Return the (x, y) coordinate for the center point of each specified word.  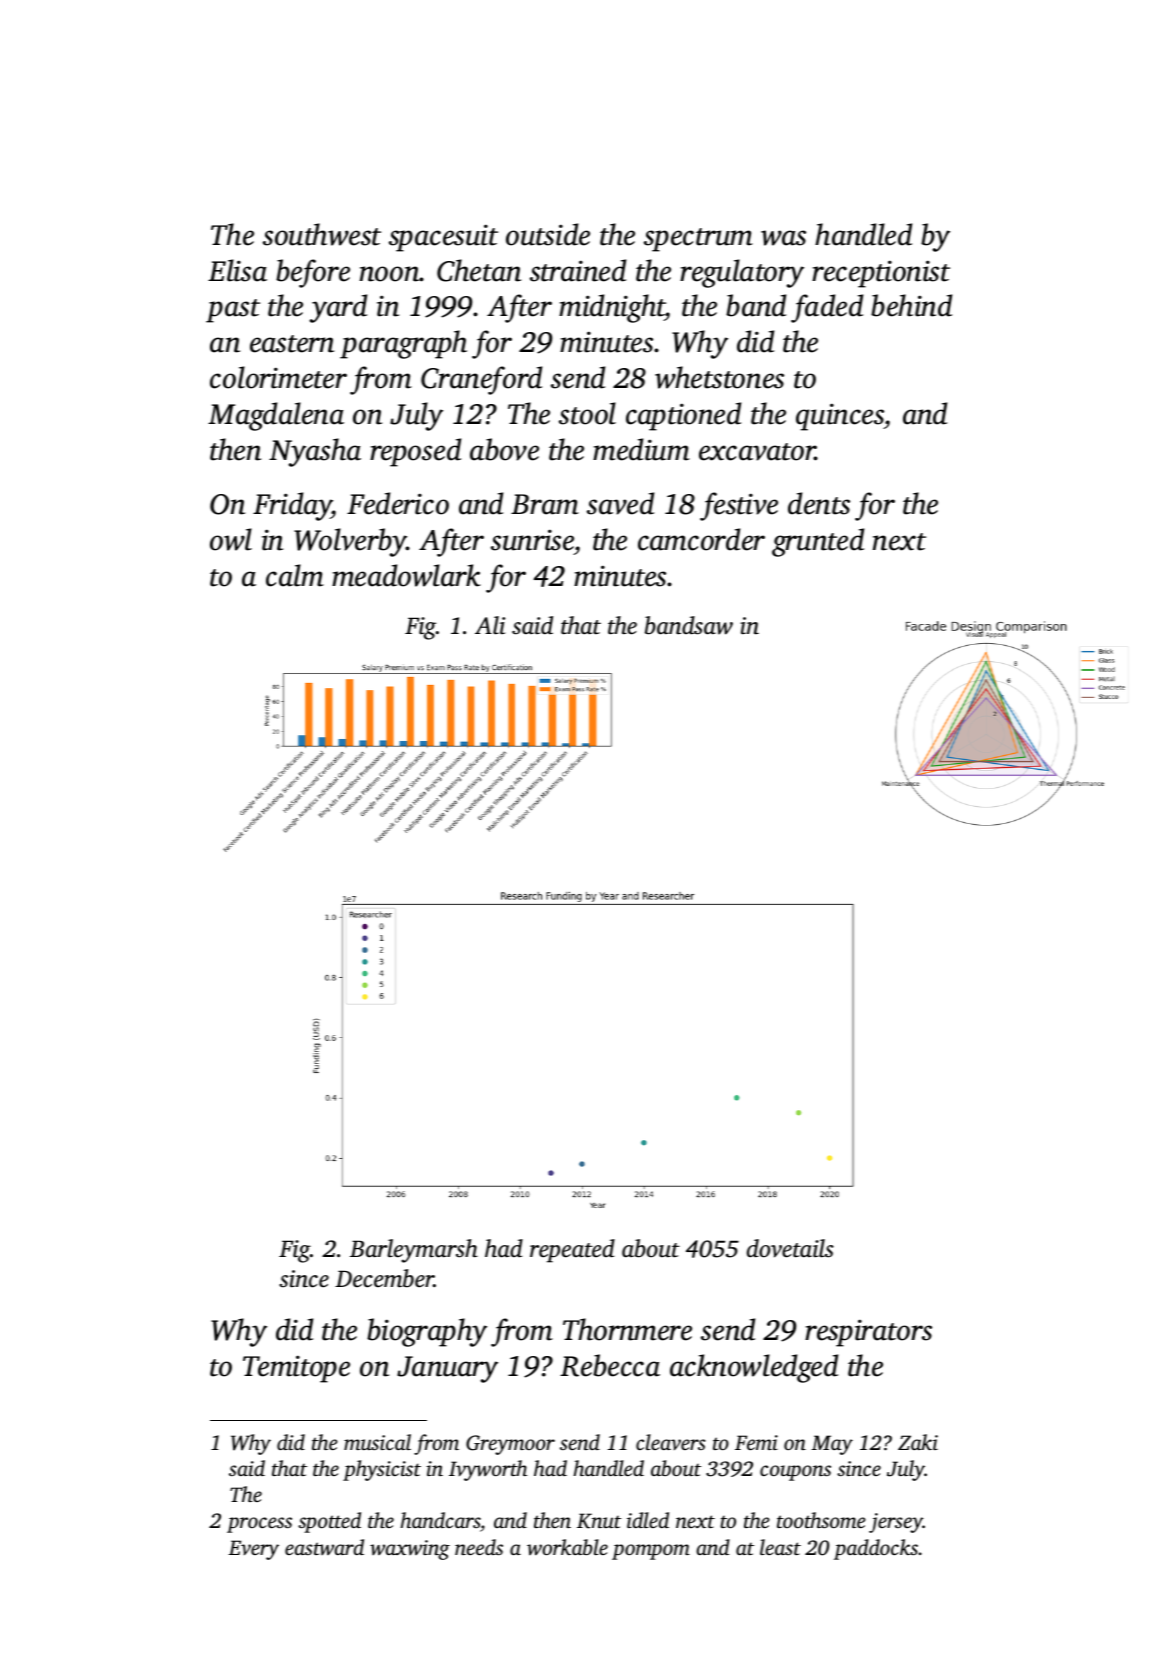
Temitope (296, 1369)
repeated (572, 1251)
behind (911, 305)
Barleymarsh (414, 1251)
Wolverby (350, 542)
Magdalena (276, 416)
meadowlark (406, 575)
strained (578, 270)
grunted (818, 542)
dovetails (790, 1248)
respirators (868, 1333)
